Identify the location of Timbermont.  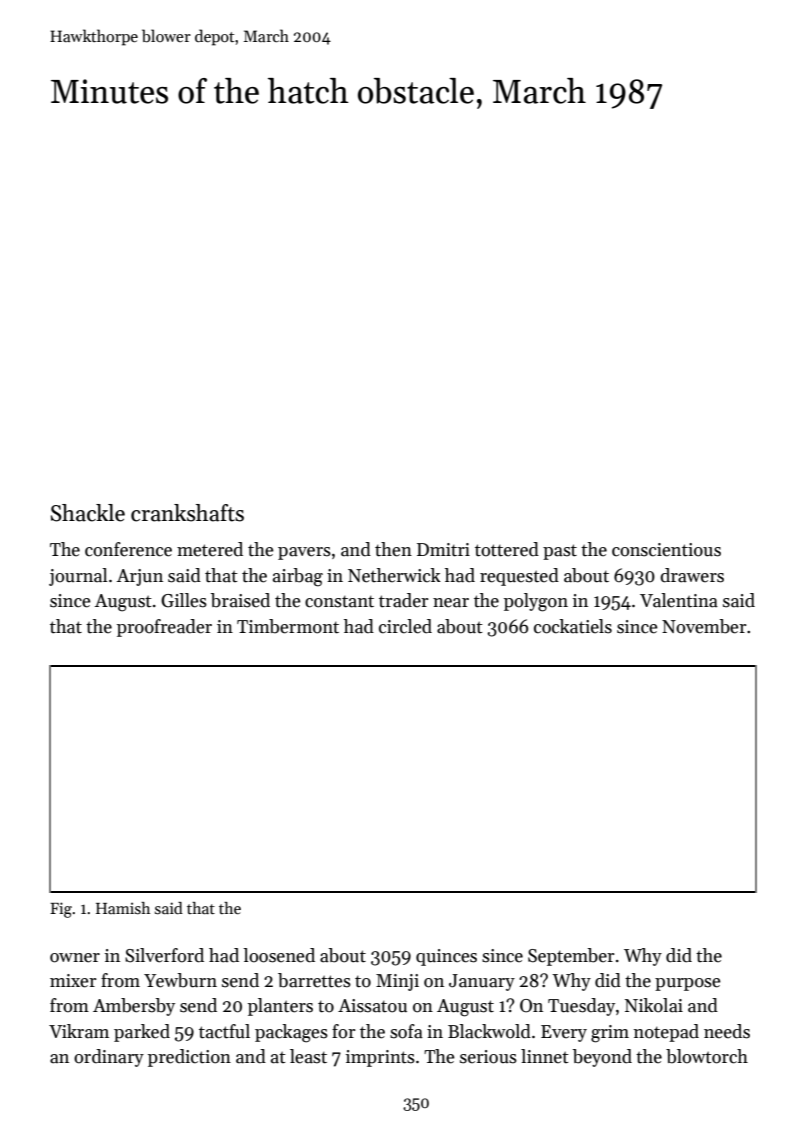
(288, 626).
